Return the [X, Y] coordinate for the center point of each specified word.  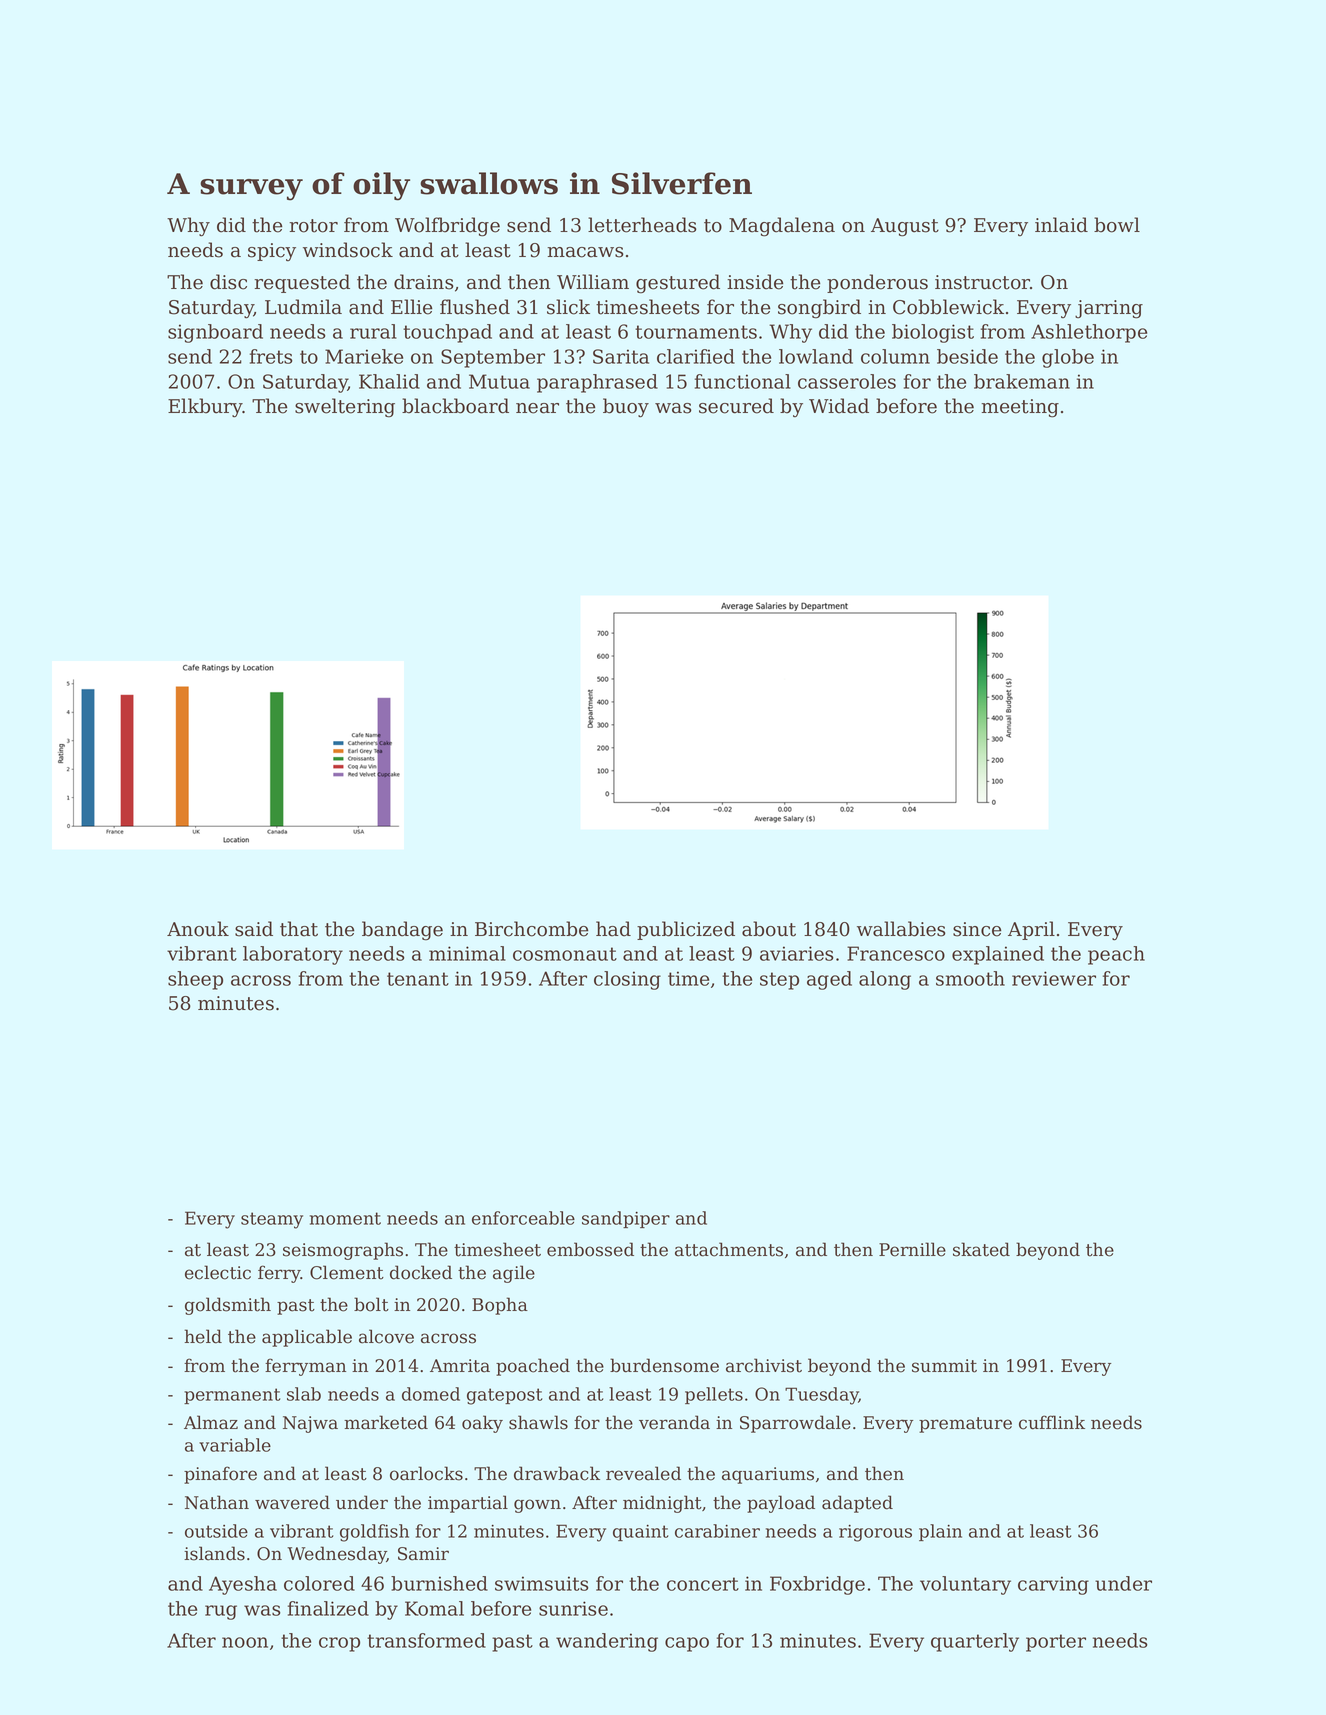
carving [1053, 1585]
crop [339, 1644]
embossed [590, 1249]
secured [736, 406]
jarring [1109, 309]
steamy [272, 1220]
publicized [686, 930]
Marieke [364, 356]
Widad [839, 406]
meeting [1020, 408]
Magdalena [782, 227]
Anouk [198, 929]
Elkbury [205, 408]
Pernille [912, 1249]
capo [687, 1644]
